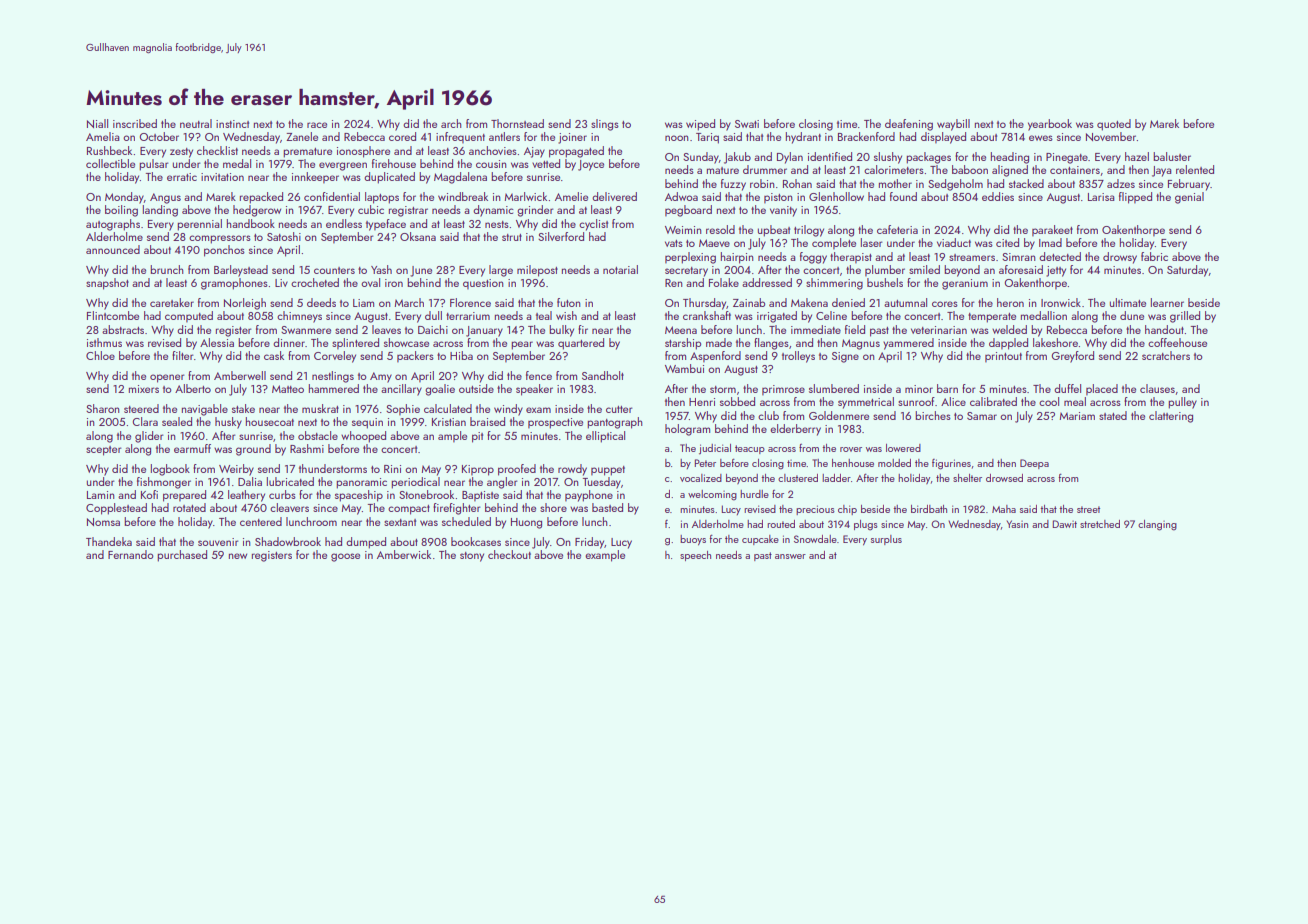  Describe the element at coordinates (345, 557) in the screenshot. I see `goose` at that location.
